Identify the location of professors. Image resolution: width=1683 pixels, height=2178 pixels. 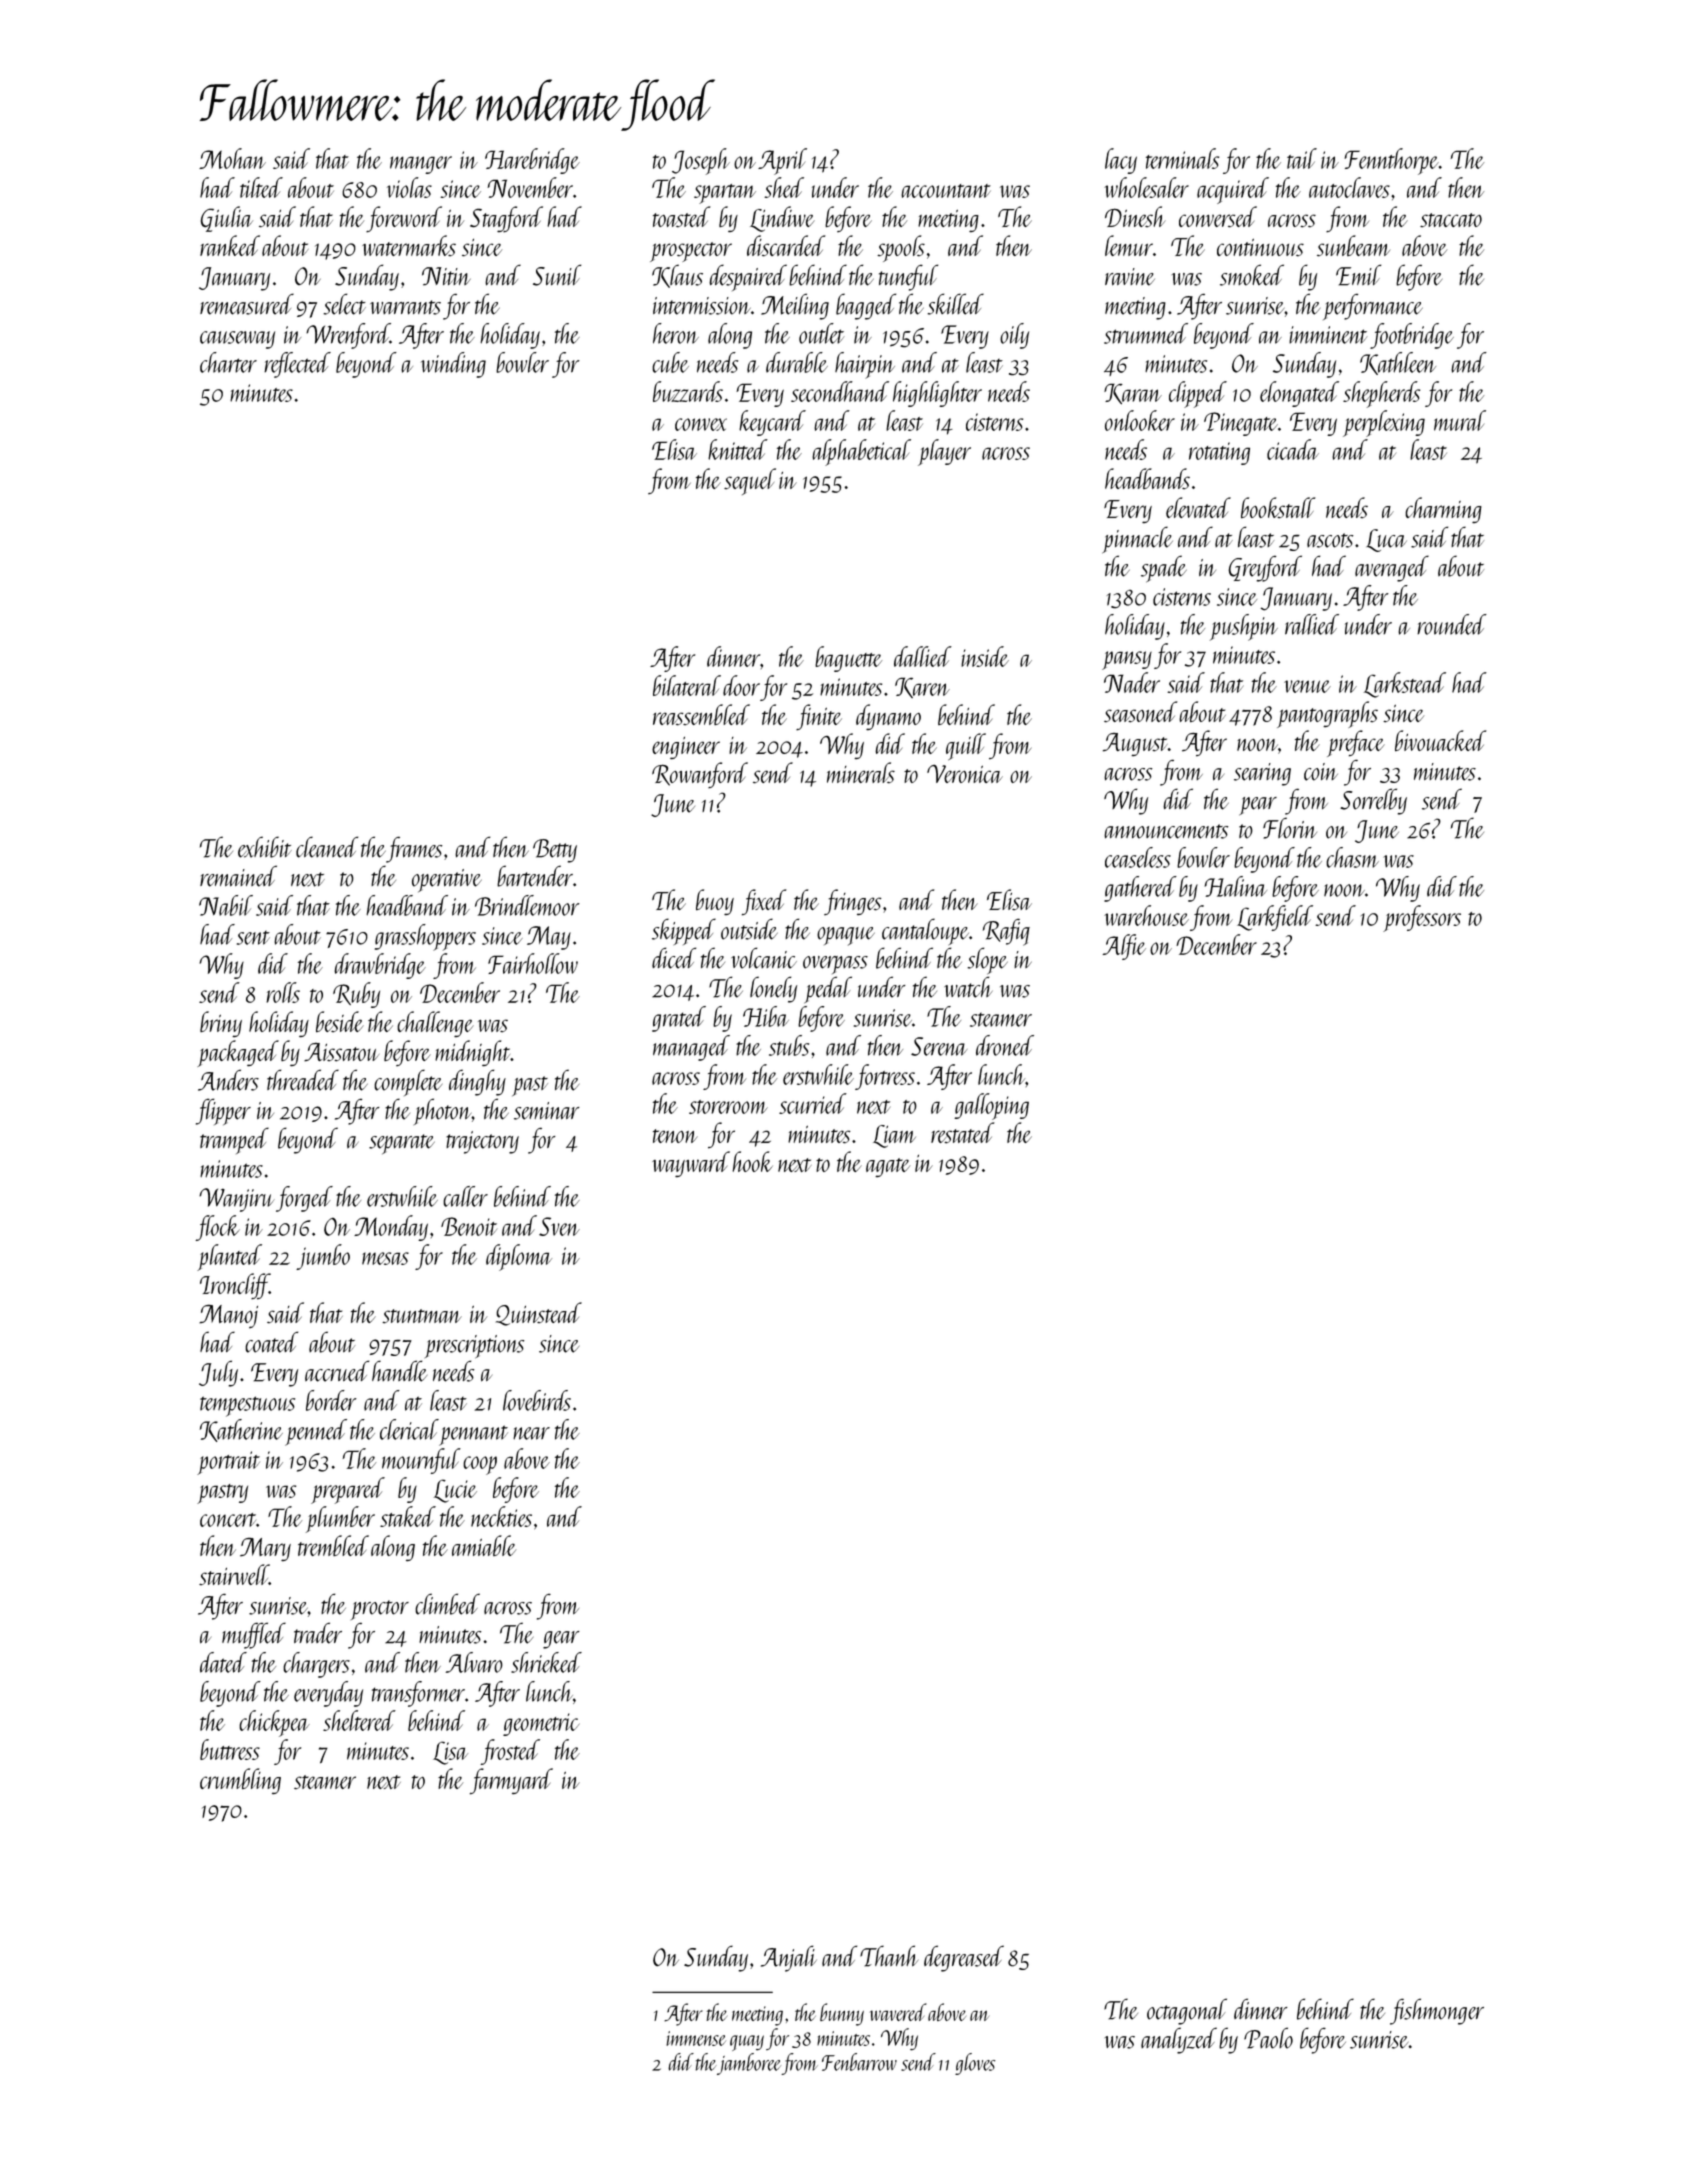
(1422, 918).
